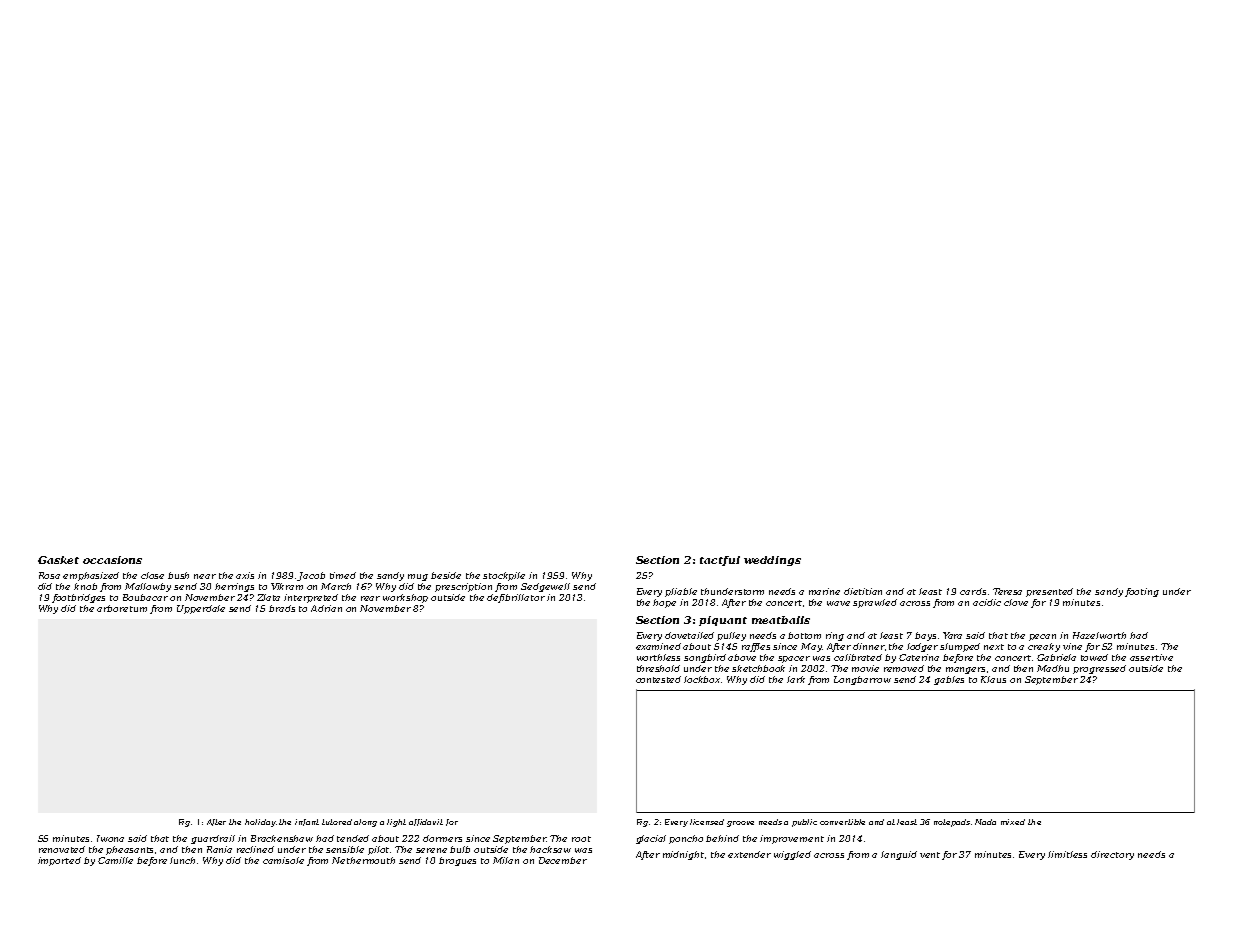 The height and width of the document is (952, 1233). What do you see at coordinates (545, 587) in the document?
I see `Sedgewell` at bounding box center [545, 587].
